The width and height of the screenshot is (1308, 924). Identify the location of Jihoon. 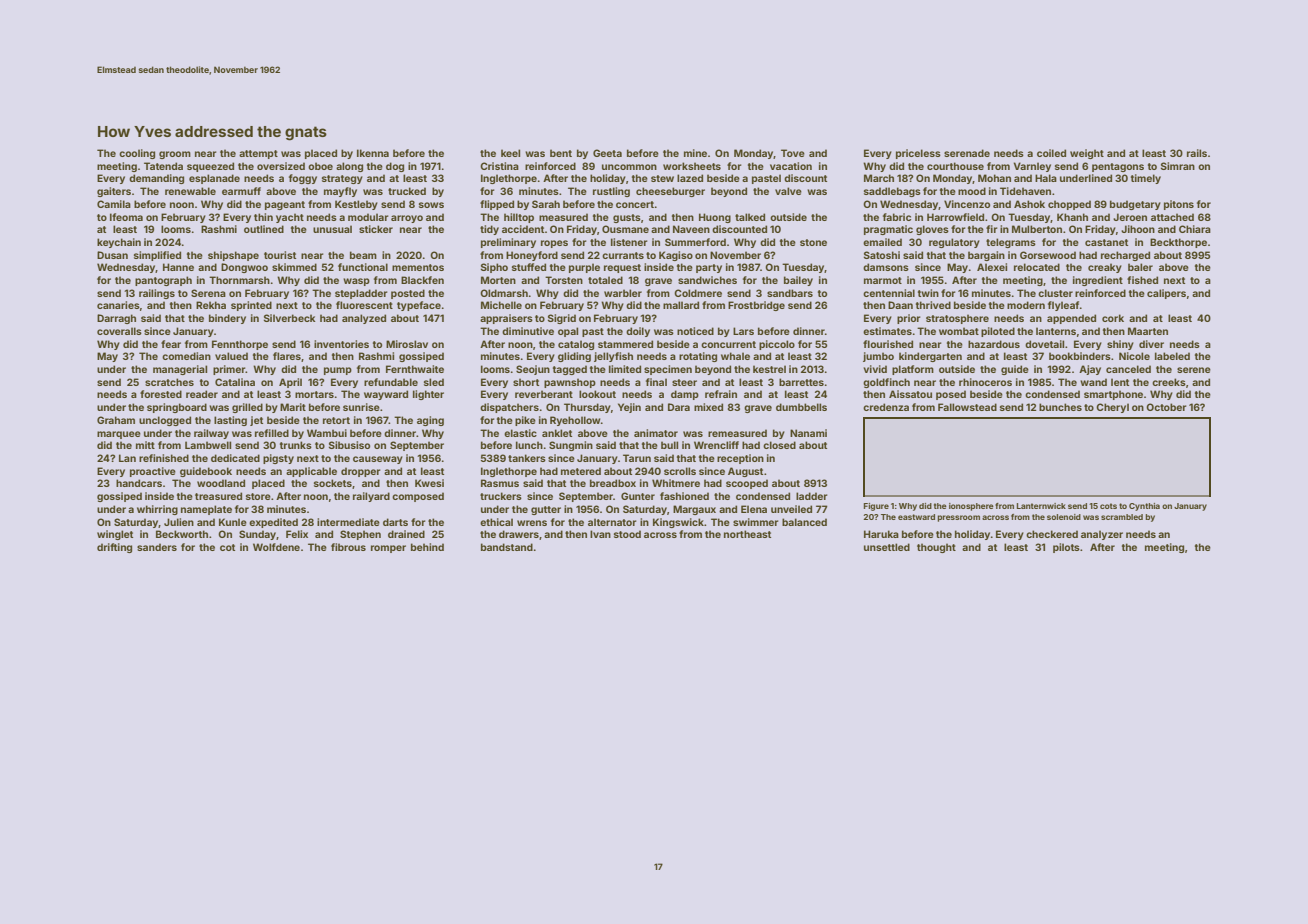
(1138, 229).
